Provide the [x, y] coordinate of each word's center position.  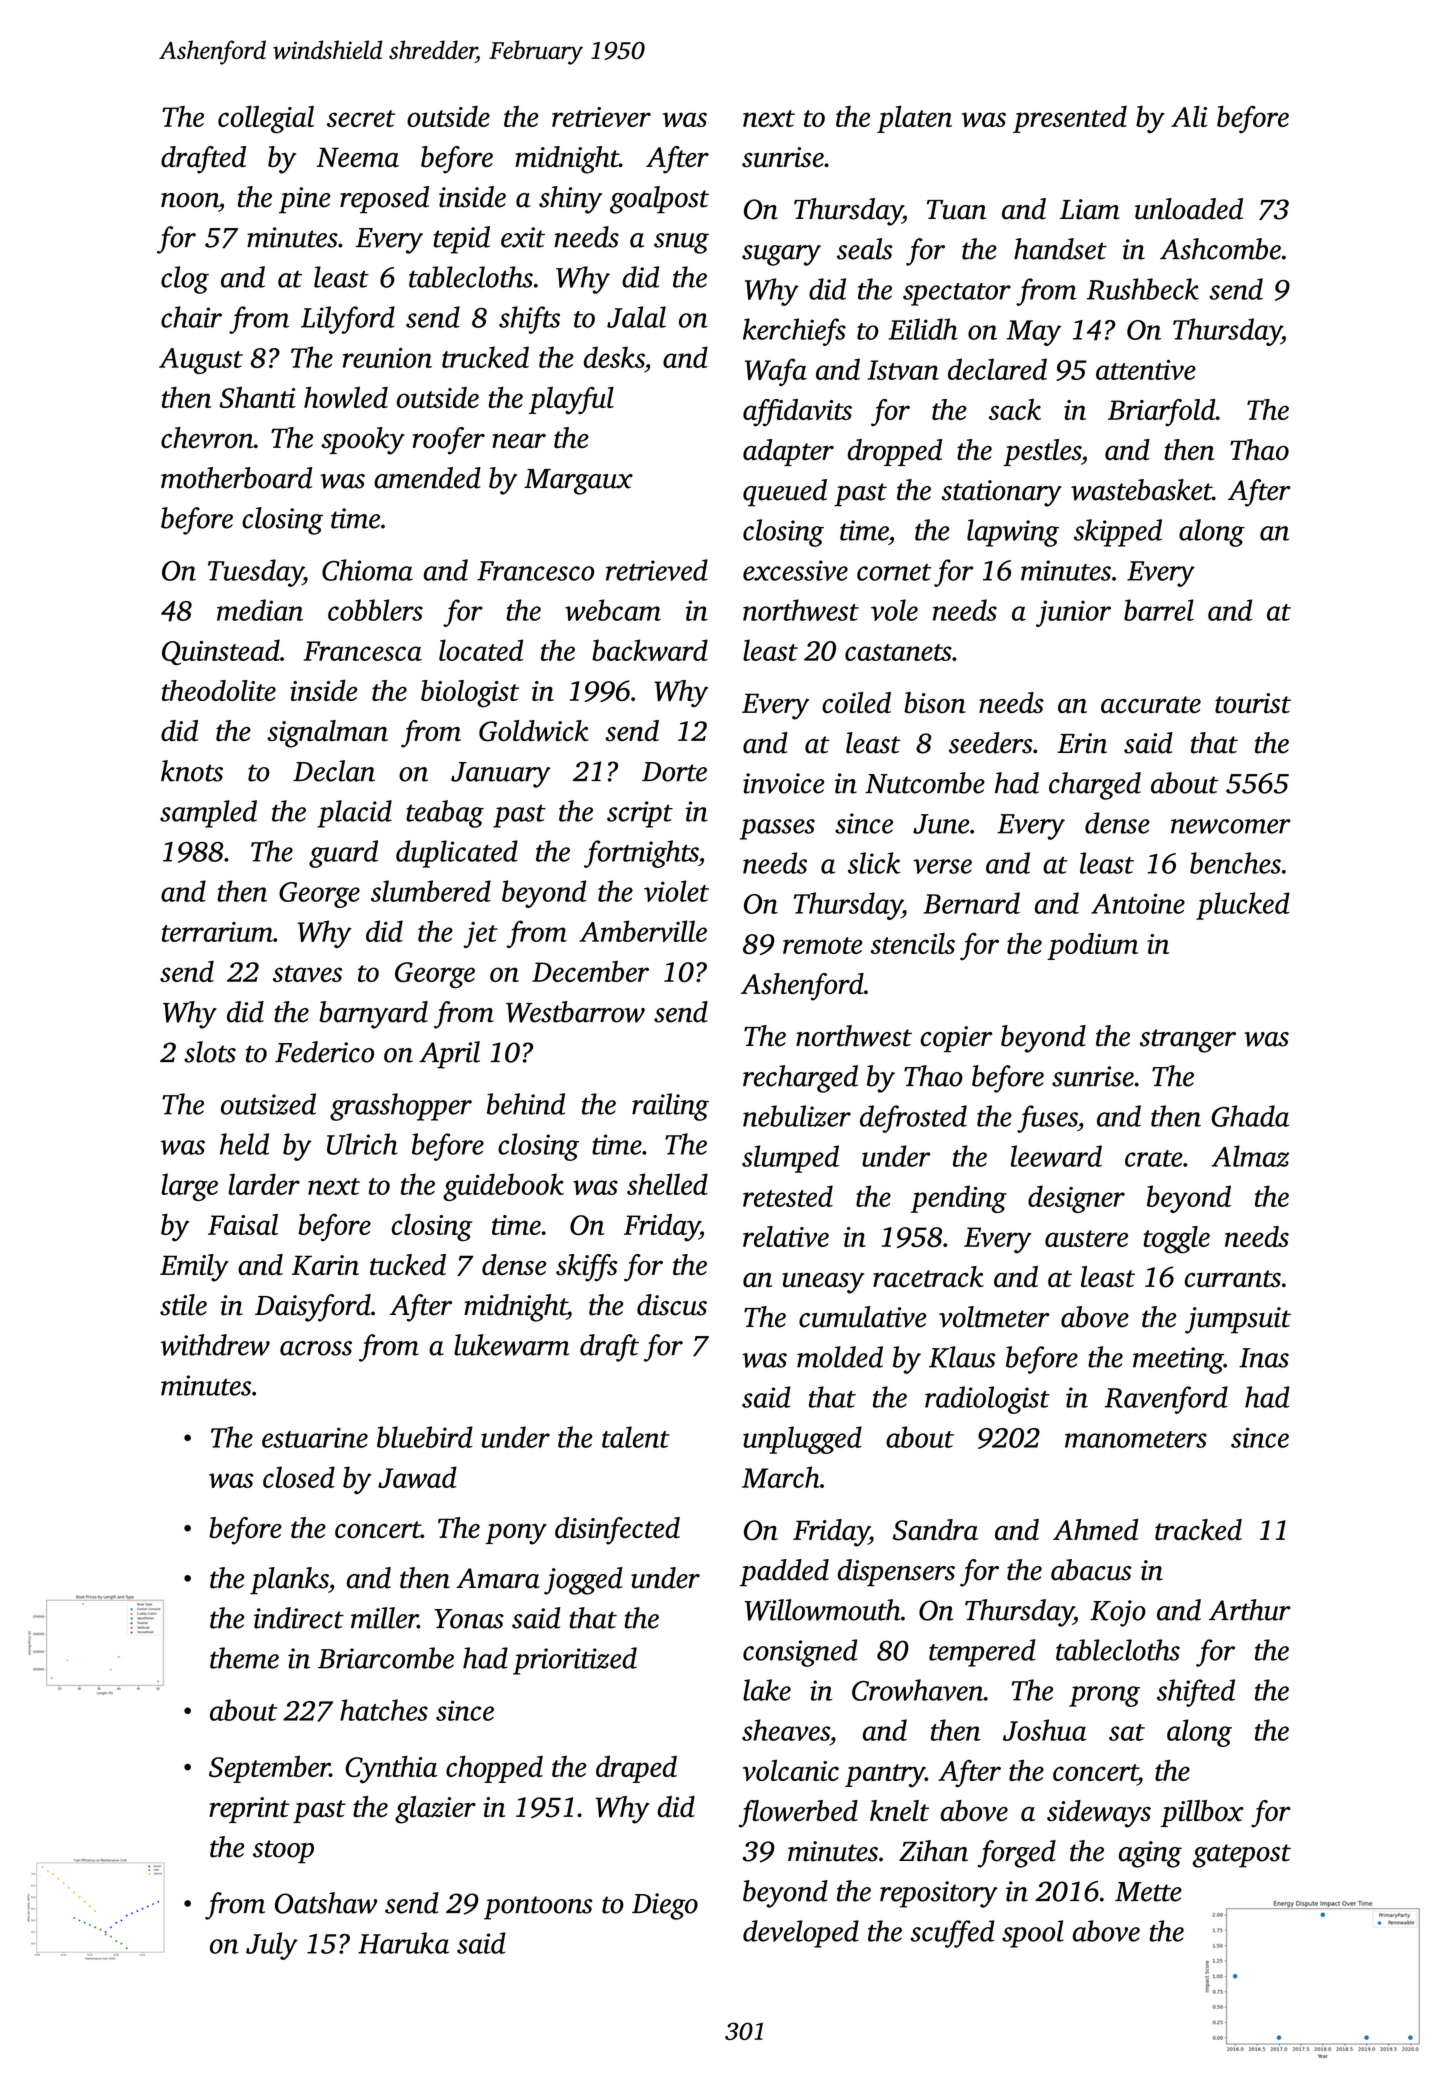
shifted [1196, 1693]
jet [480, 935]
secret [361, 118]
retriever [601, 117]
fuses [1047, 1119]
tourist [1253, 703]
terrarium [217, 932]
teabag [445, 814]
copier [957, 1039]
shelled [667, 1184]
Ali [1189, 116]
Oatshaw [326, 1903]
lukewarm [511, 1345]
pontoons [538, 1908]
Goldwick [534, 731]
